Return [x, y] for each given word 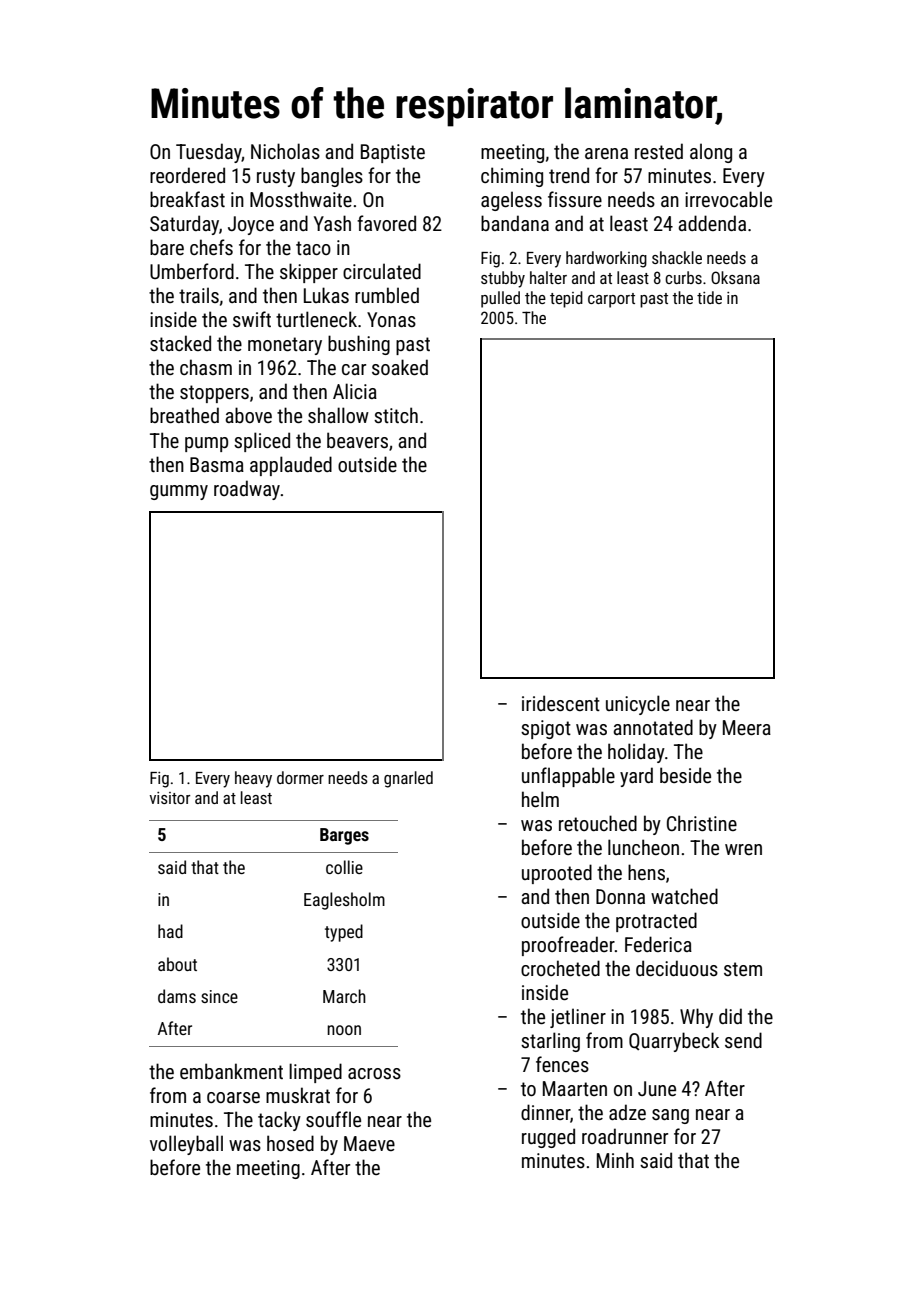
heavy [253, 779]
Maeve [369, 1143]
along [711, 153]
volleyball [186, 1145]
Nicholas [285, 151]
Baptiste [393, 153]
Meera [747, 727]
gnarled [408, 779]
